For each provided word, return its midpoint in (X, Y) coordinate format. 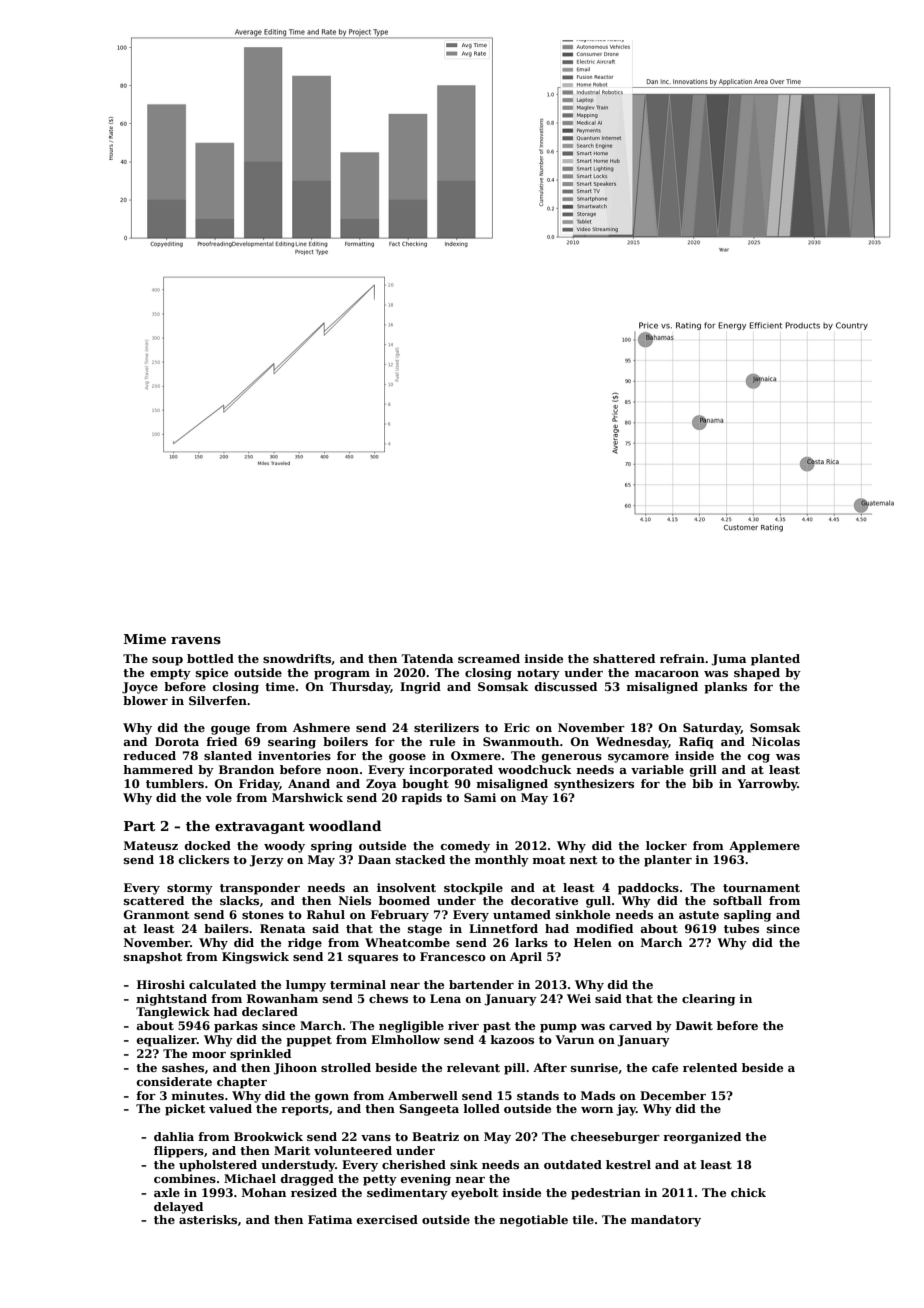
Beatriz (435, 1136)
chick (748, 1192)
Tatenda (427, 658)
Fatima (330, 1219)
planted (775, 660)
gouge (230, 730)
